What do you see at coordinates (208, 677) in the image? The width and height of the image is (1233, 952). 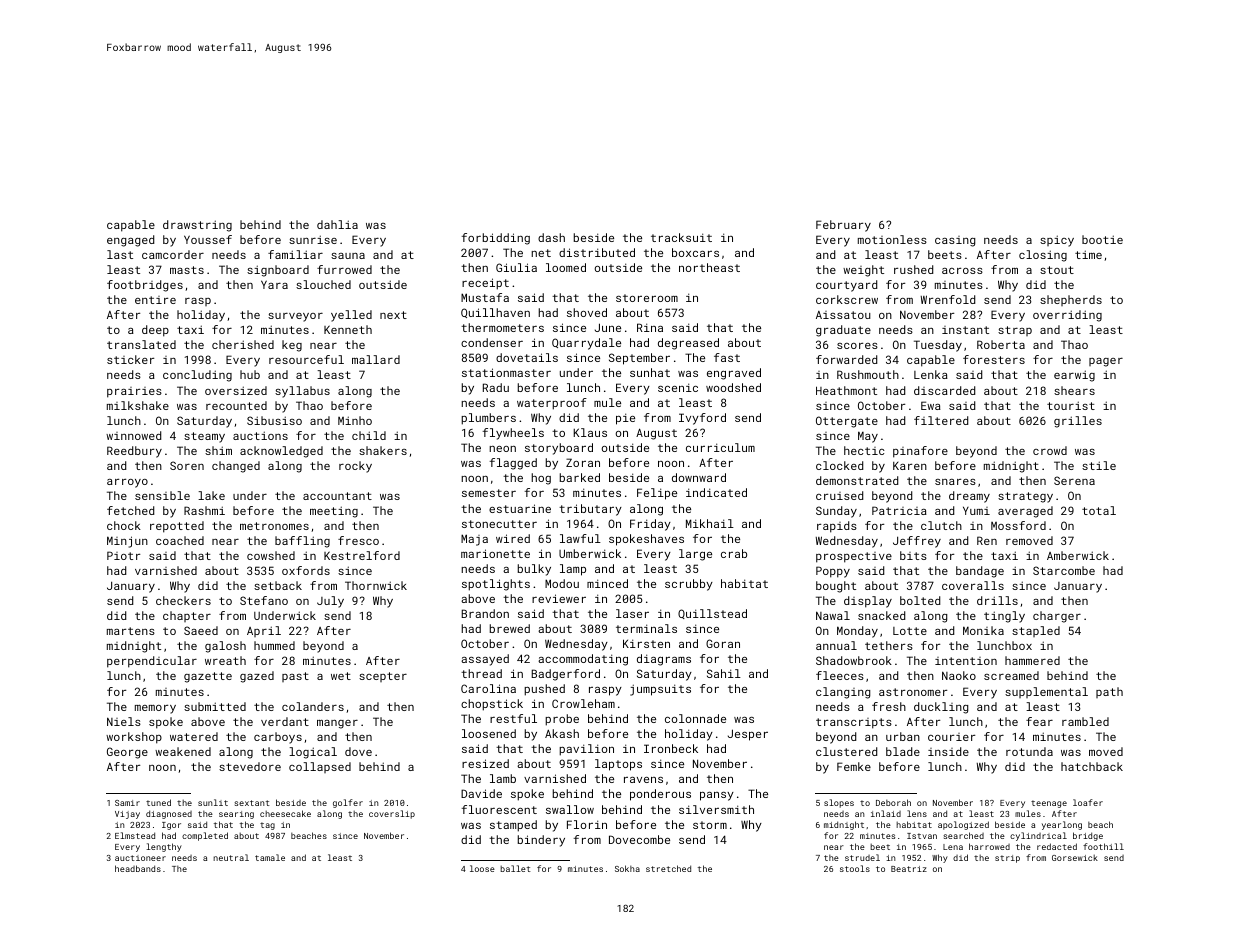 I see `gazette` at bounding box center [208, 677].
